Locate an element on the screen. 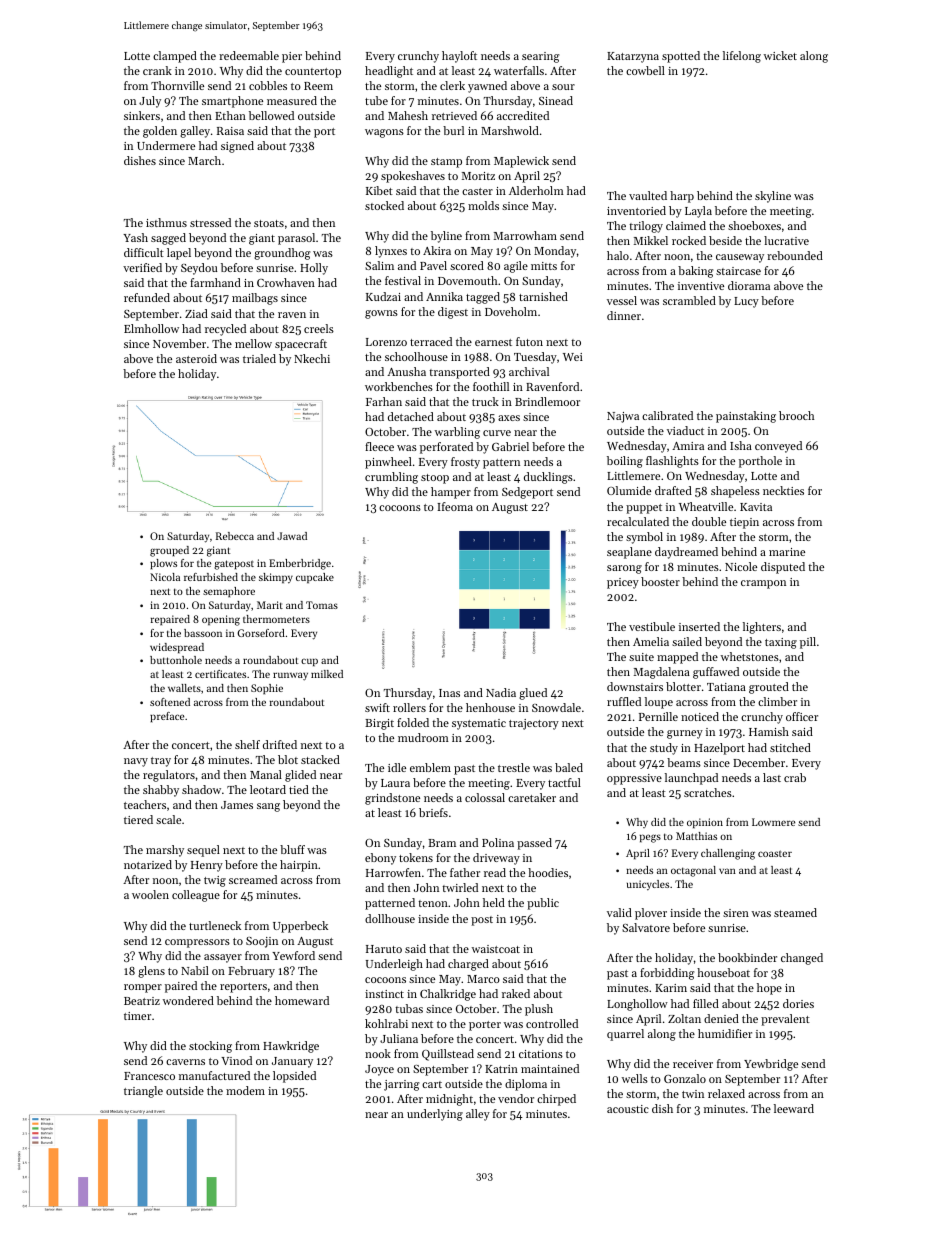 The width and height of the screenshot is (952, 1233). acoustic is located at coordinates (628, 1109).
